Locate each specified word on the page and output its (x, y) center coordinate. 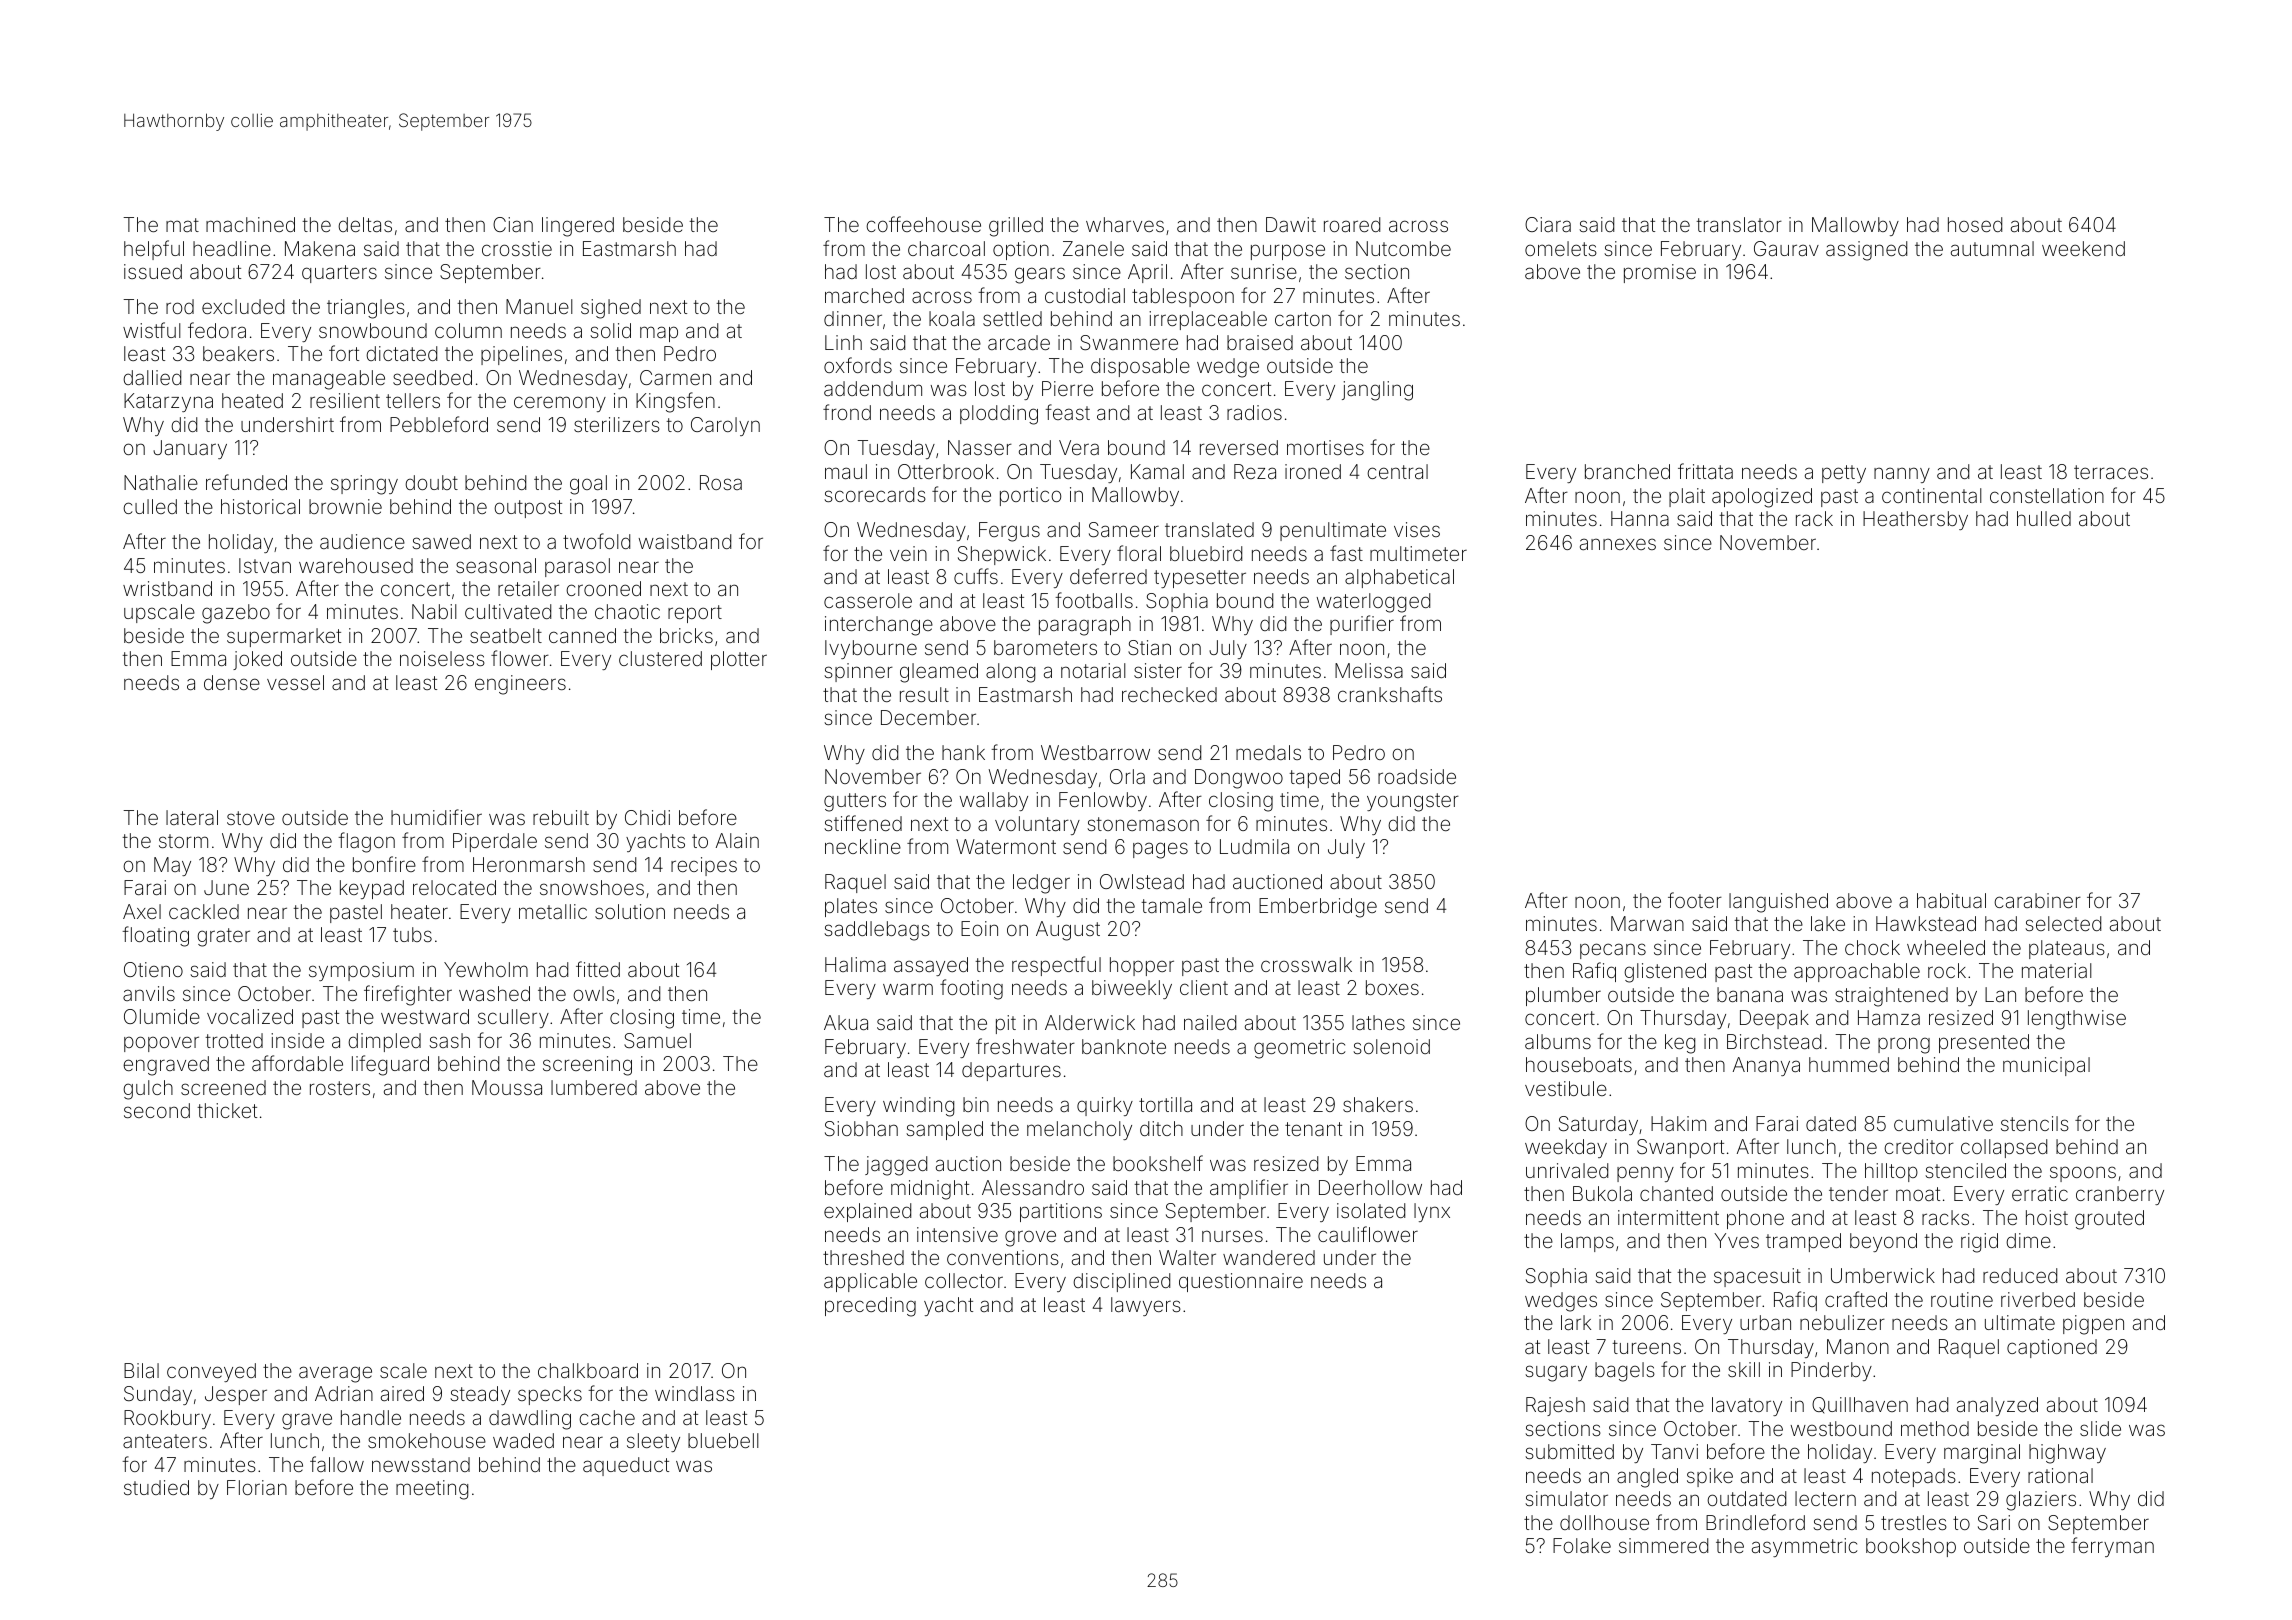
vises (1417, 529)
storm (183, 841)
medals (1268, 752)
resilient (345, 400)
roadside (1417, 776)
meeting (432, 1490)
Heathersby (1915, 520)
